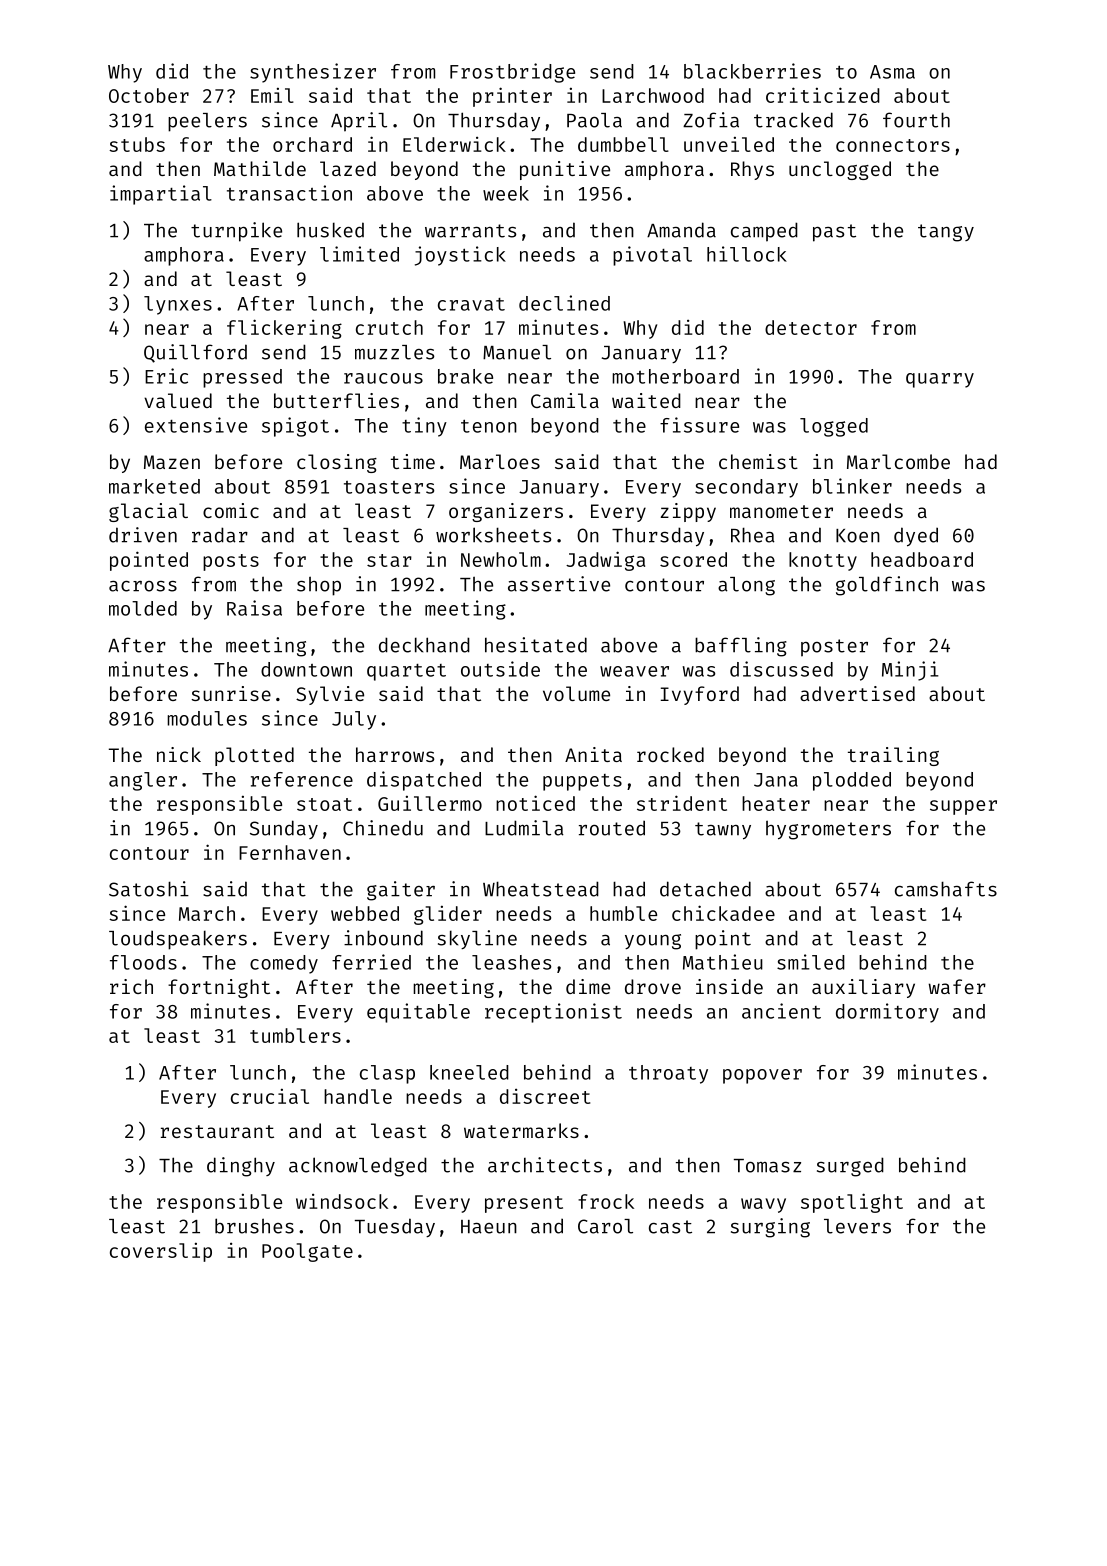 This screenshot has height=1566, width=1107. What do you see at coordinates (892, 72) in the screenshot?
I see `Asma` at bounding box center [892, 72].
